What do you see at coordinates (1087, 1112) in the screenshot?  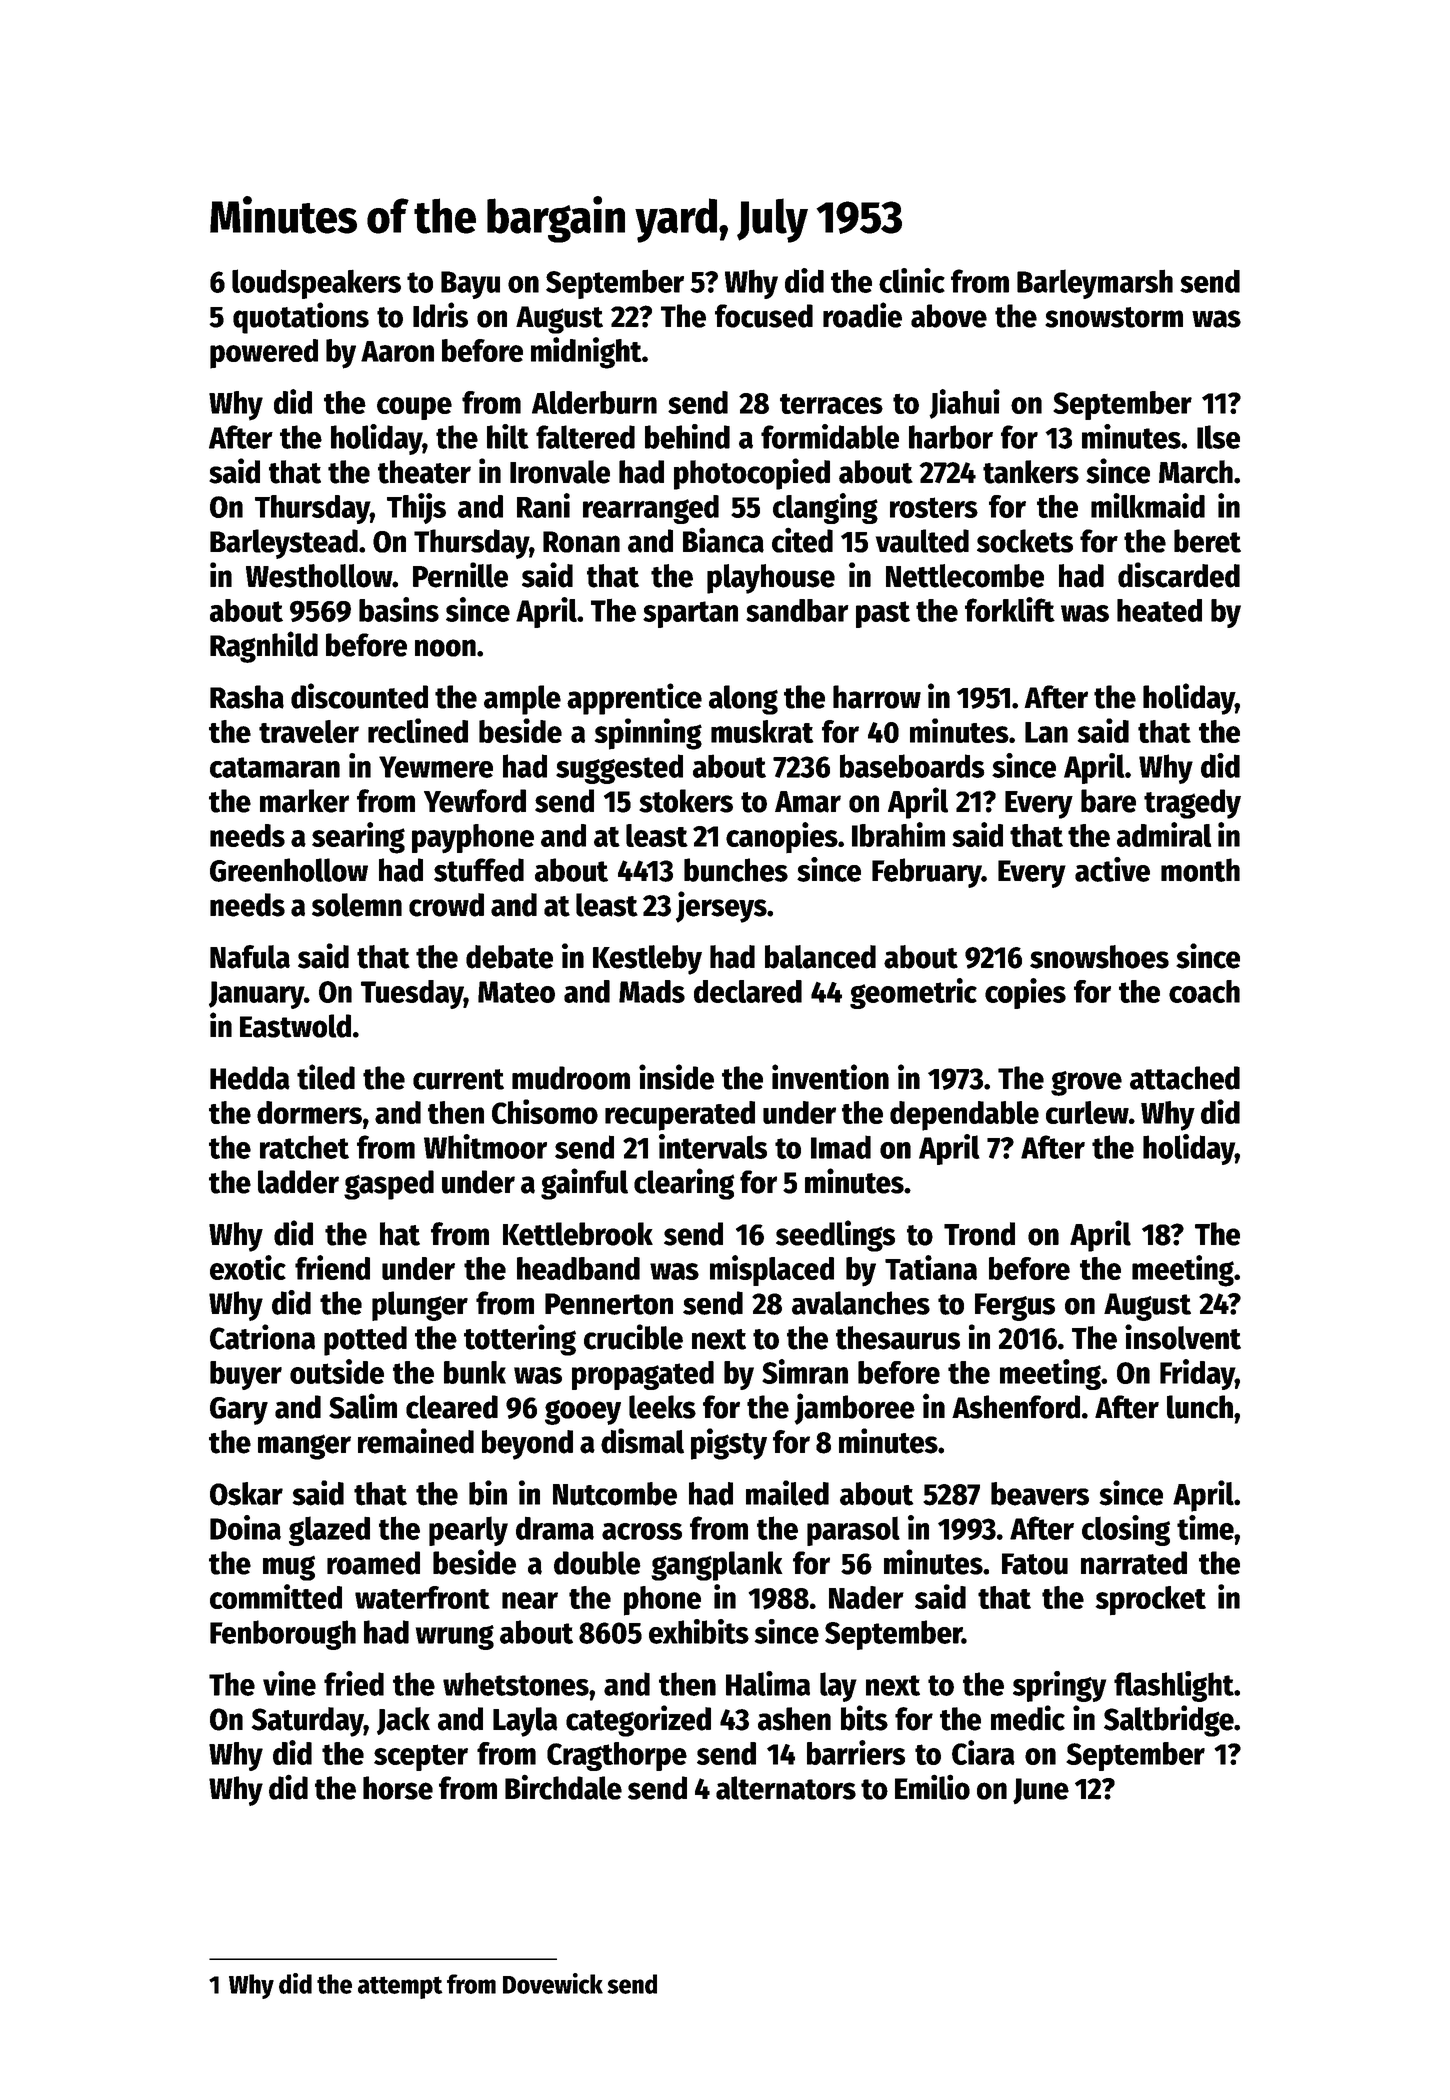 I see `curlew` at bounding box center [1087, 1112].
